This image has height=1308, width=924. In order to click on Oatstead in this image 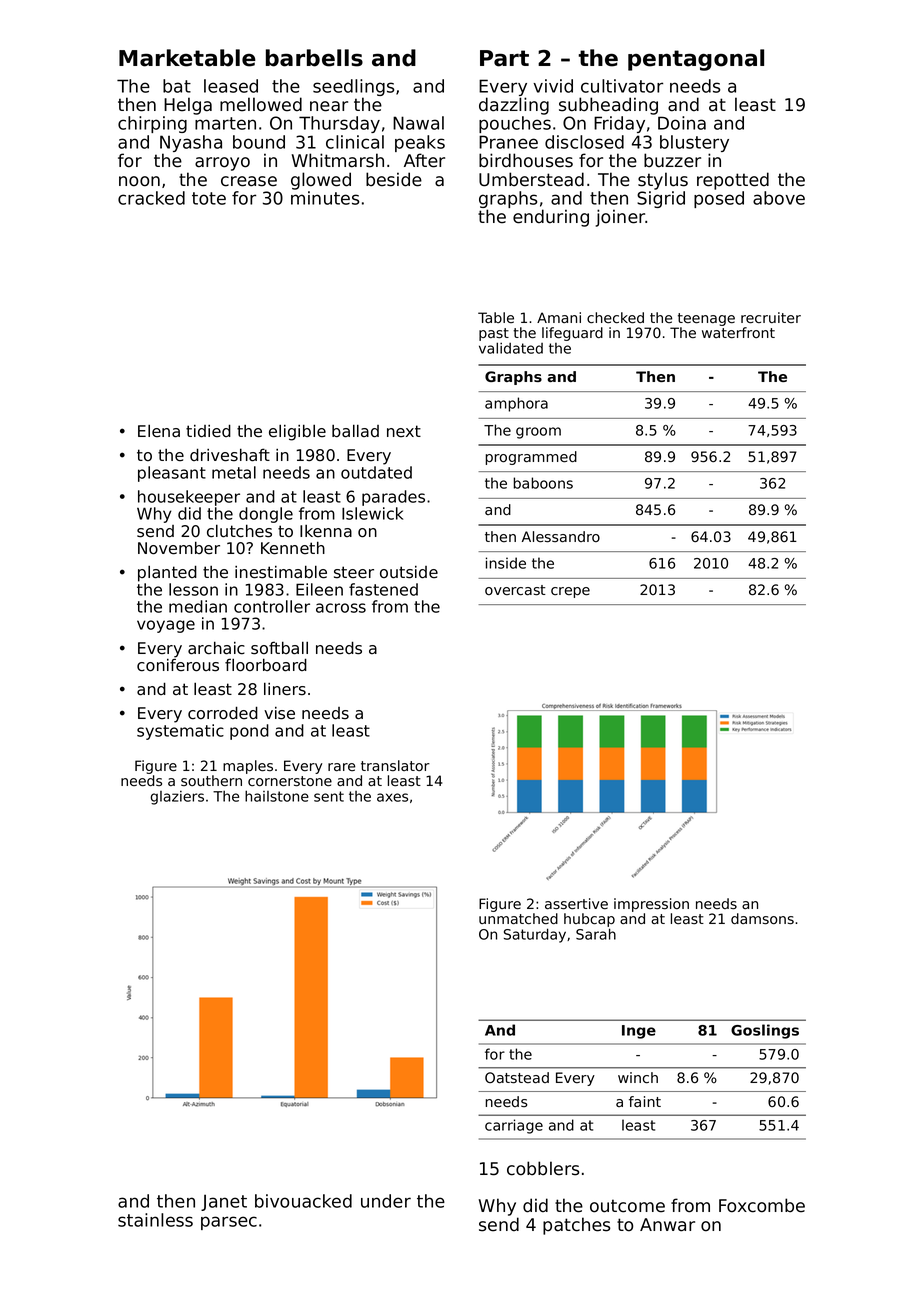, I will do `click(517, 1078)`.
